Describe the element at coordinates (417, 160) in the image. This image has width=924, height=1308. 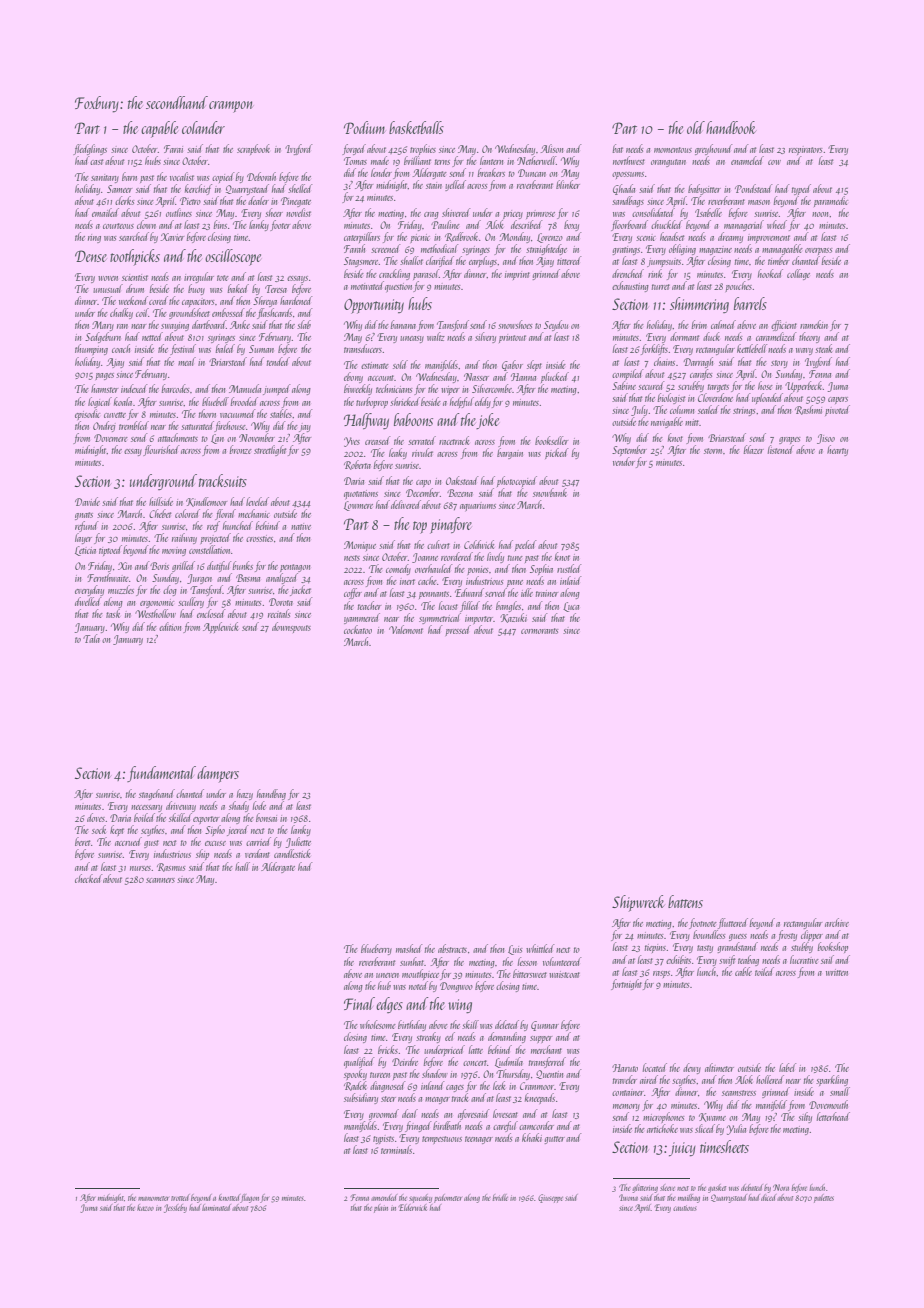
I see `brilliant` at that location.
